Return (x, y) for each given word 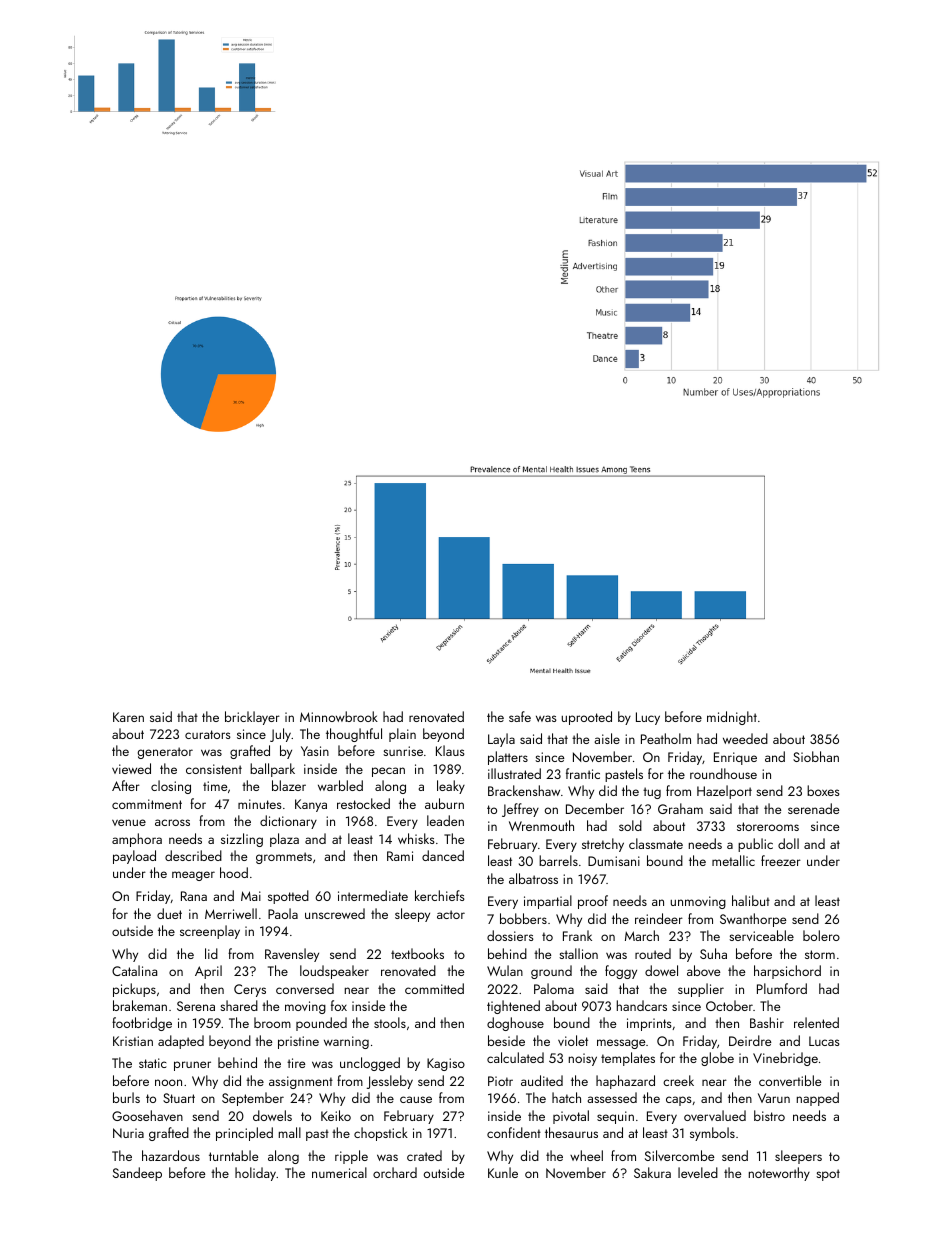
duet (169, 913)
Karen (128, 717)
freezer (781, 860)
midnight (732, 718)
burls (126, 1097)
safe (520, 716)
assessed (612, 1097)
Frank (577, 935)
